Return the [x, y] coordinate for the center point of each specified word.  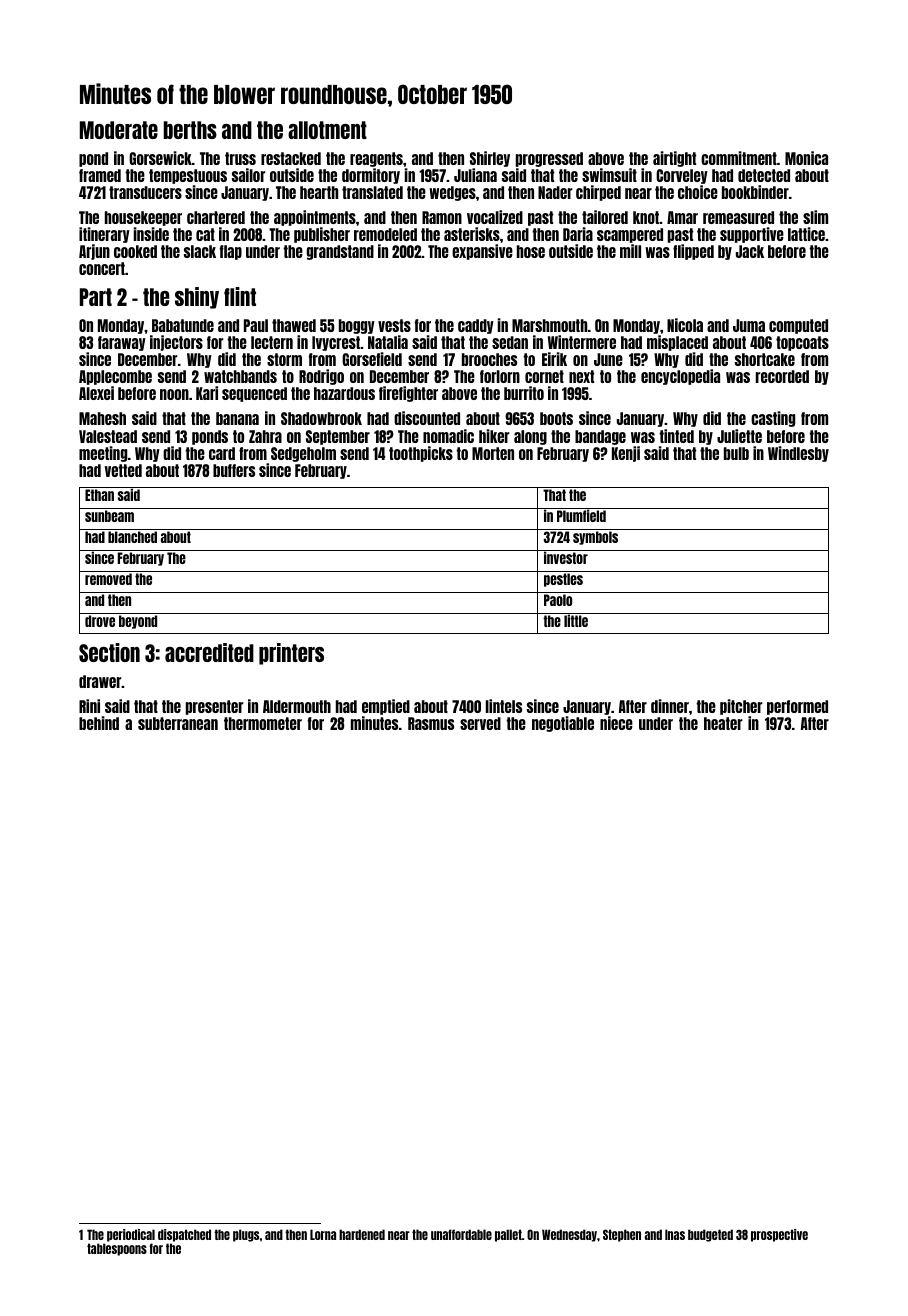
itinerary [104, 235]
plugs [246, 1235]
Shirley [490, 159]
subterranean [178, 723]
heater [723, 723]
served [480, 723]
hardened [362, 1234]
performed [797, 707]
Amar [682, 217]
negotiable [563, 724]
